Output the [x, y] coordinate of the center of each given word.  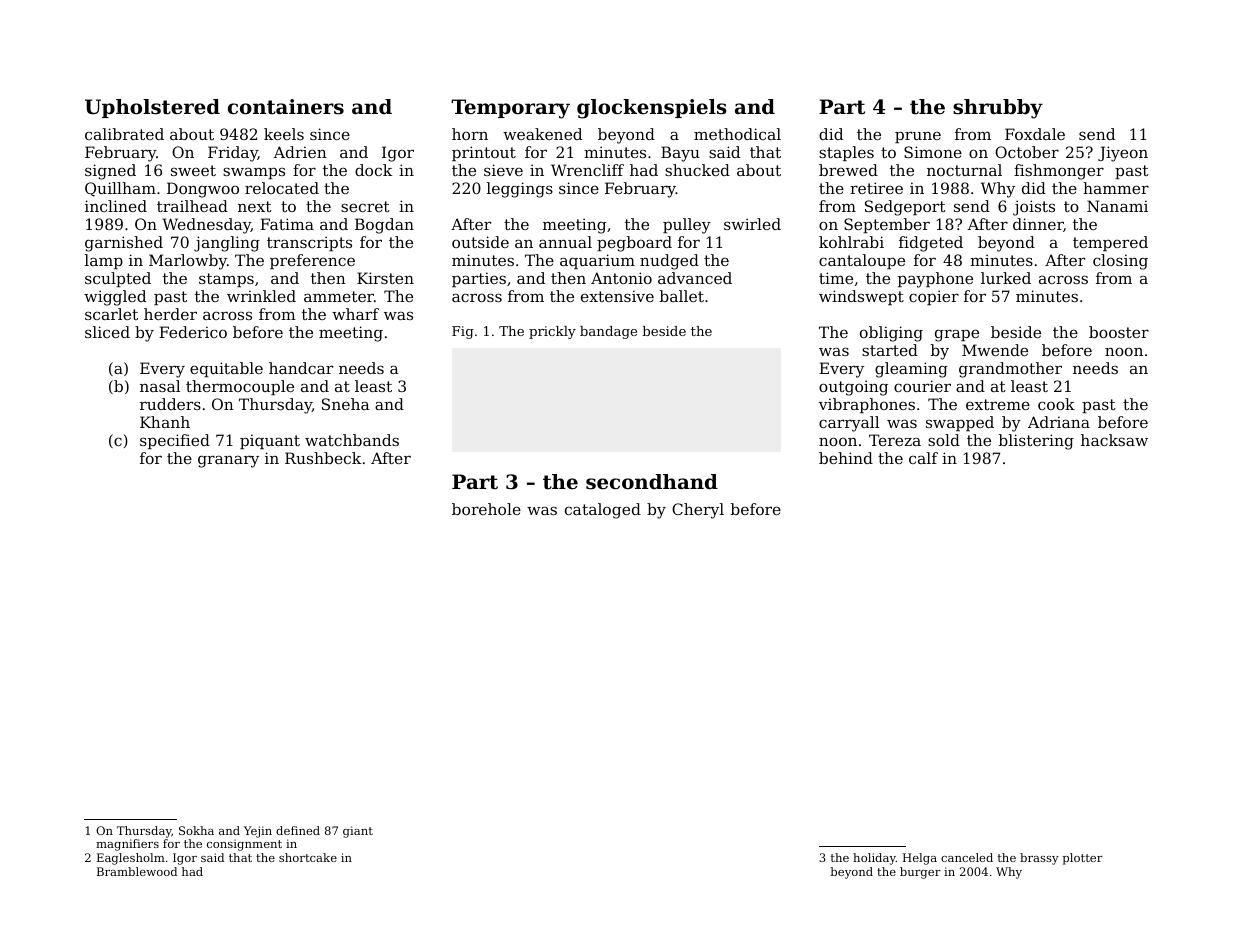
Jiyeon [1123, 154]
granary [228, 461]
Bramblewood [137, 871]
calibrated [124, 134]
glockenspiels [651, 109]
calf [923, 458]
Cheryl [698, 511]
